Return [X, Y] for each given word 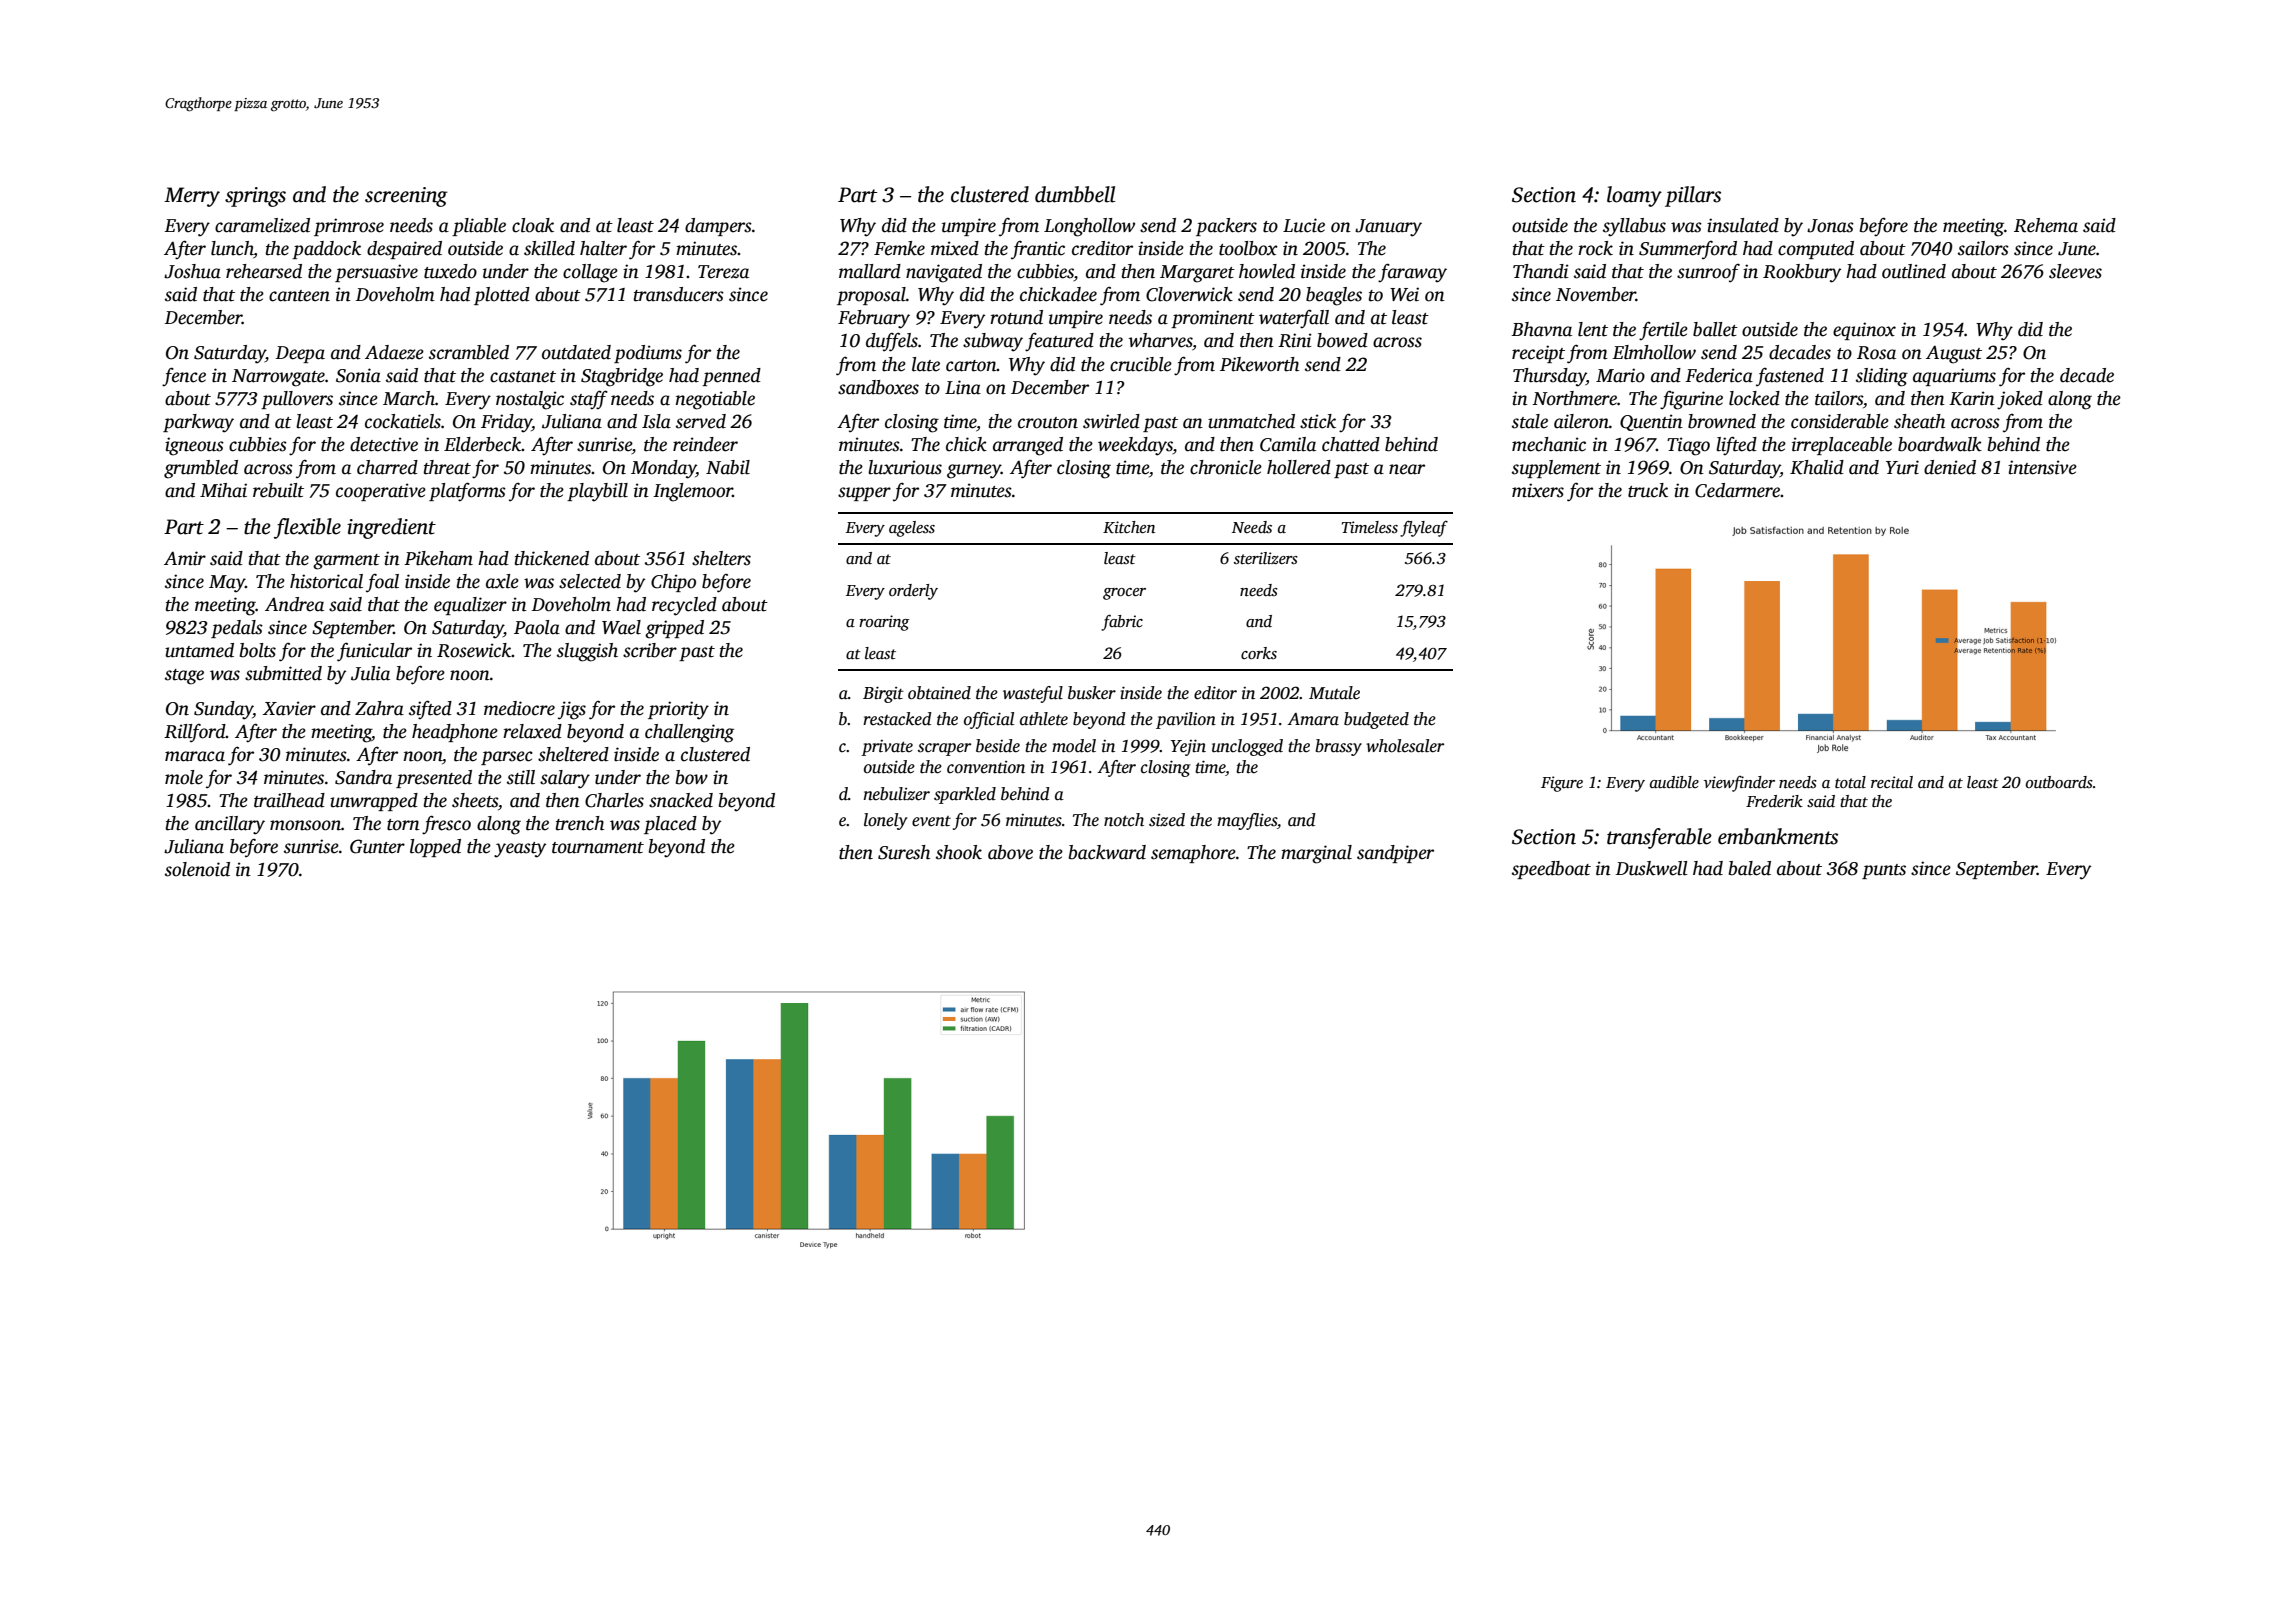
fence [184, 377]
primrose [349, 227]
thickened [552, 558]
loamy [1634, 196]
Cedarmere [1738, 490]
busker [1092, 693]
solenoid [197, 869]
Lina [963, 387]
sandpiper [1395, 854]
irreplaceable [1842, 446]
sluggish [587, 652]
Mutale [1334, 693]
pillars [1693, 196]
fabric [1122, 622]
